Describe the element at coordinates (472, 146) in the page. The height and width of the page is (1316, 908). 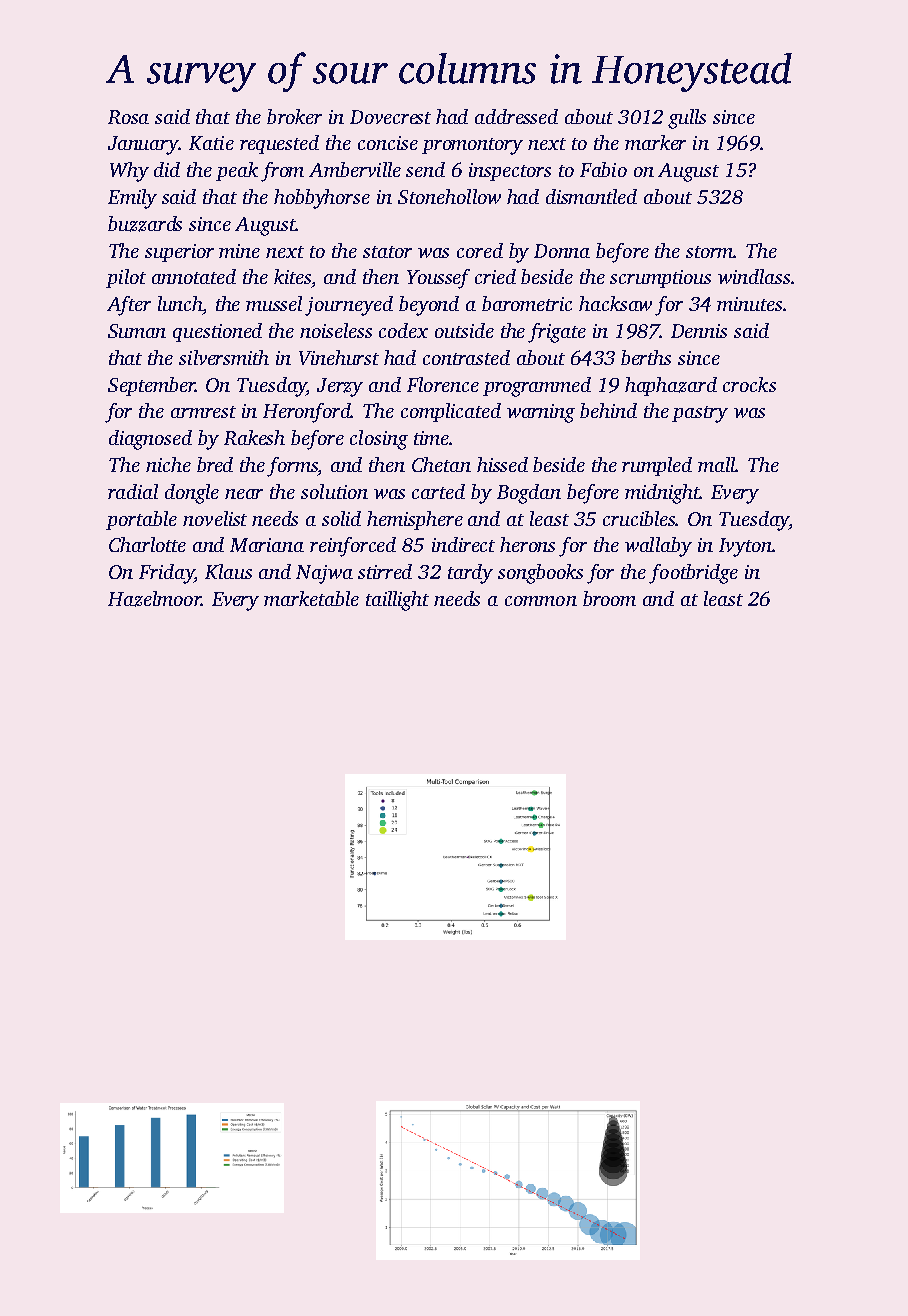
I see `promontory` at that location.
